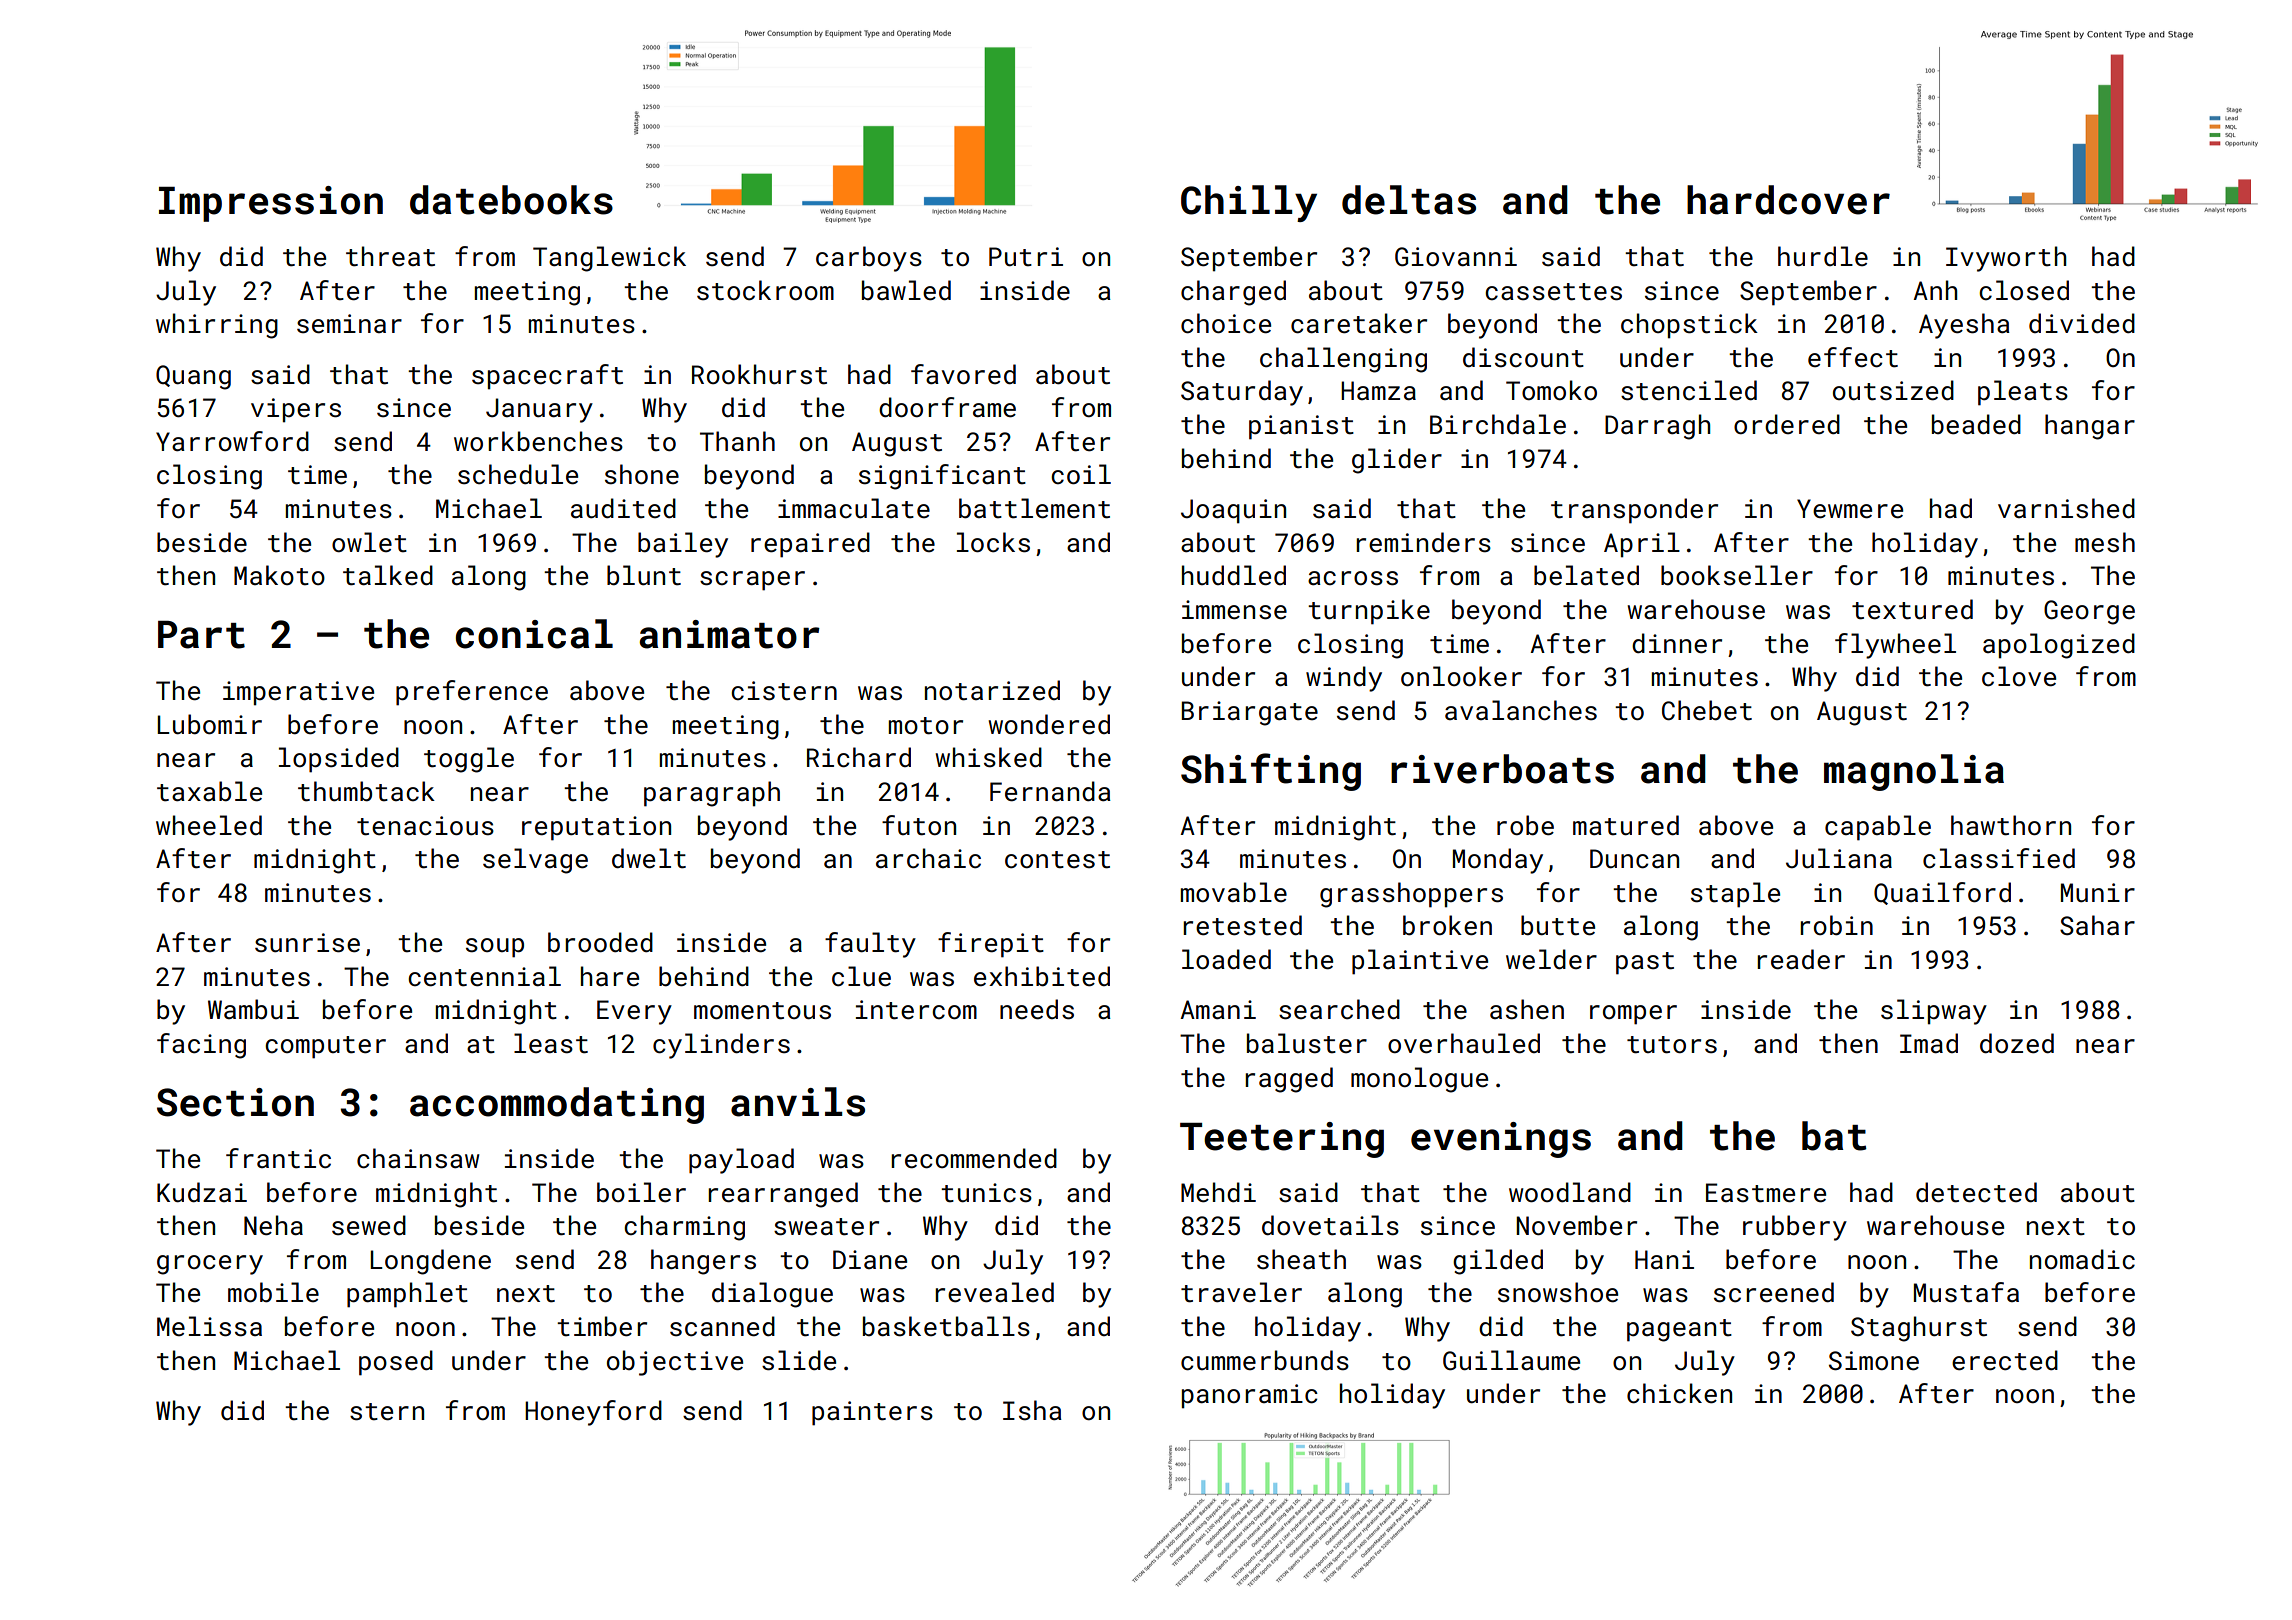 This document has width=2292, height=1620. What do you see at coordinates (872, 1413) in the document?
I see `painters` at bounding box center [872, 1413].
